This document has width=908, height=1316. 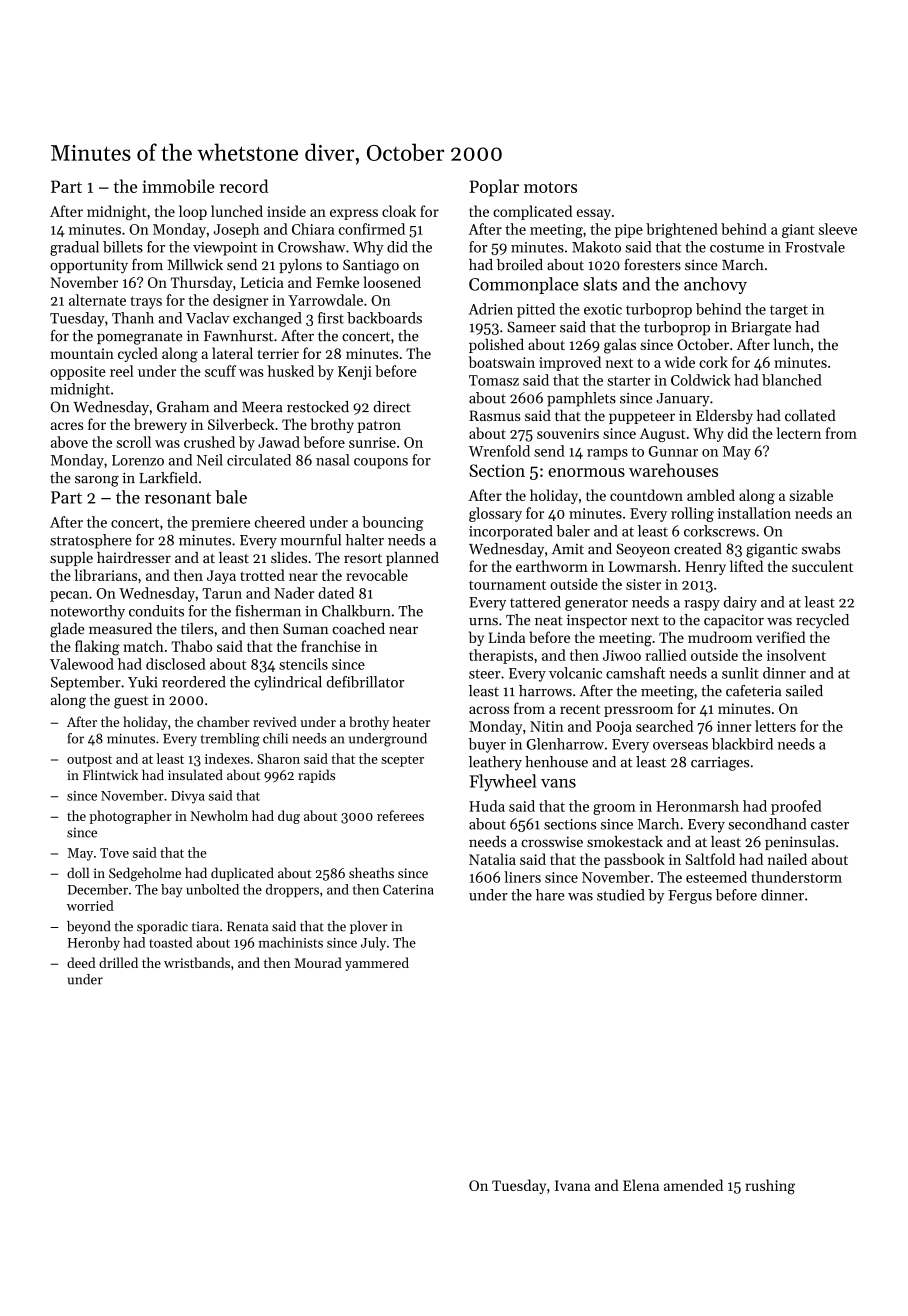 I want to click on slats, so click(x=600, y=284).
